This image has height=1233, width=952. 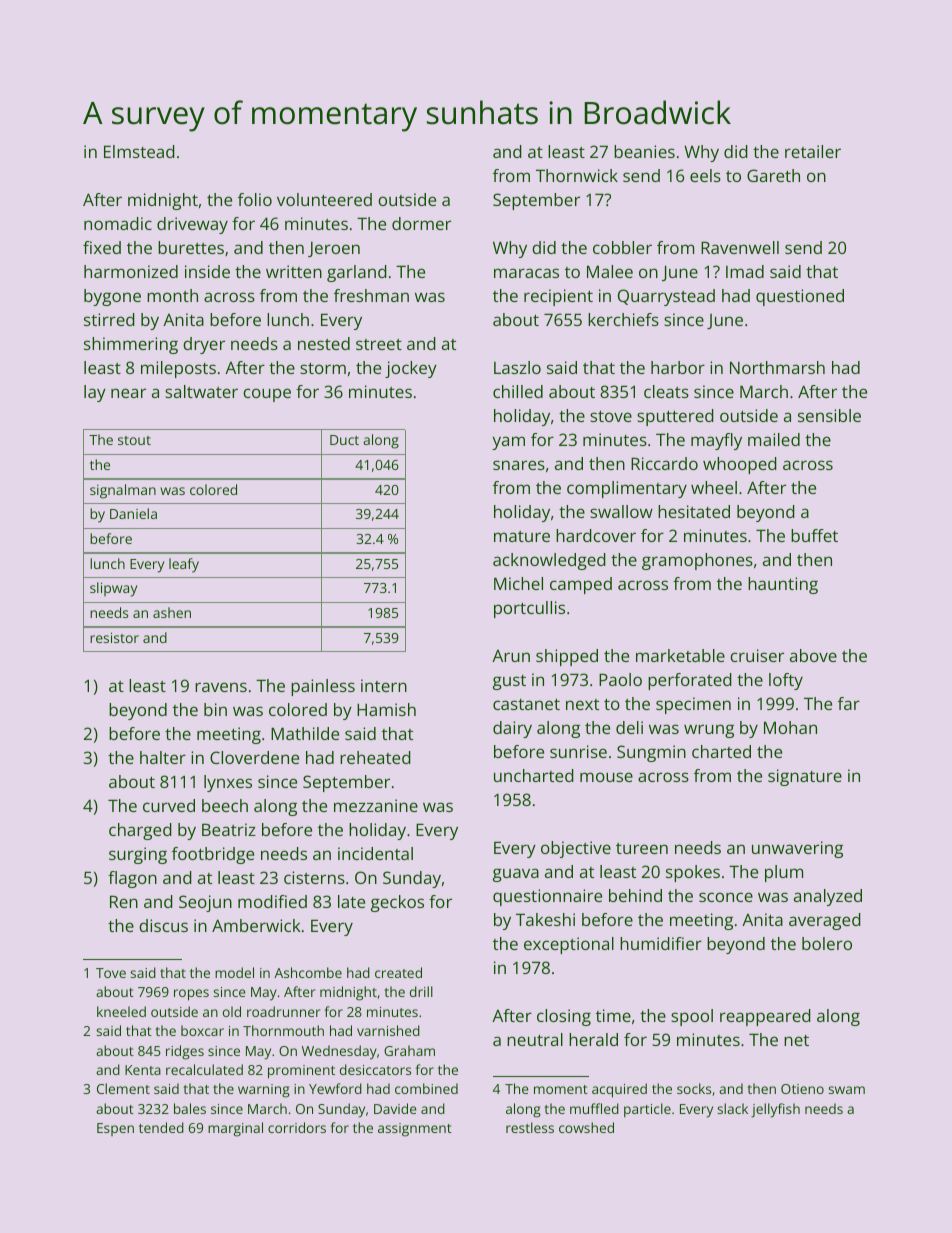 What do you see at coordinates (139, 151) in the image?
I see `Elmstead` at bounding box center [139, 151].
